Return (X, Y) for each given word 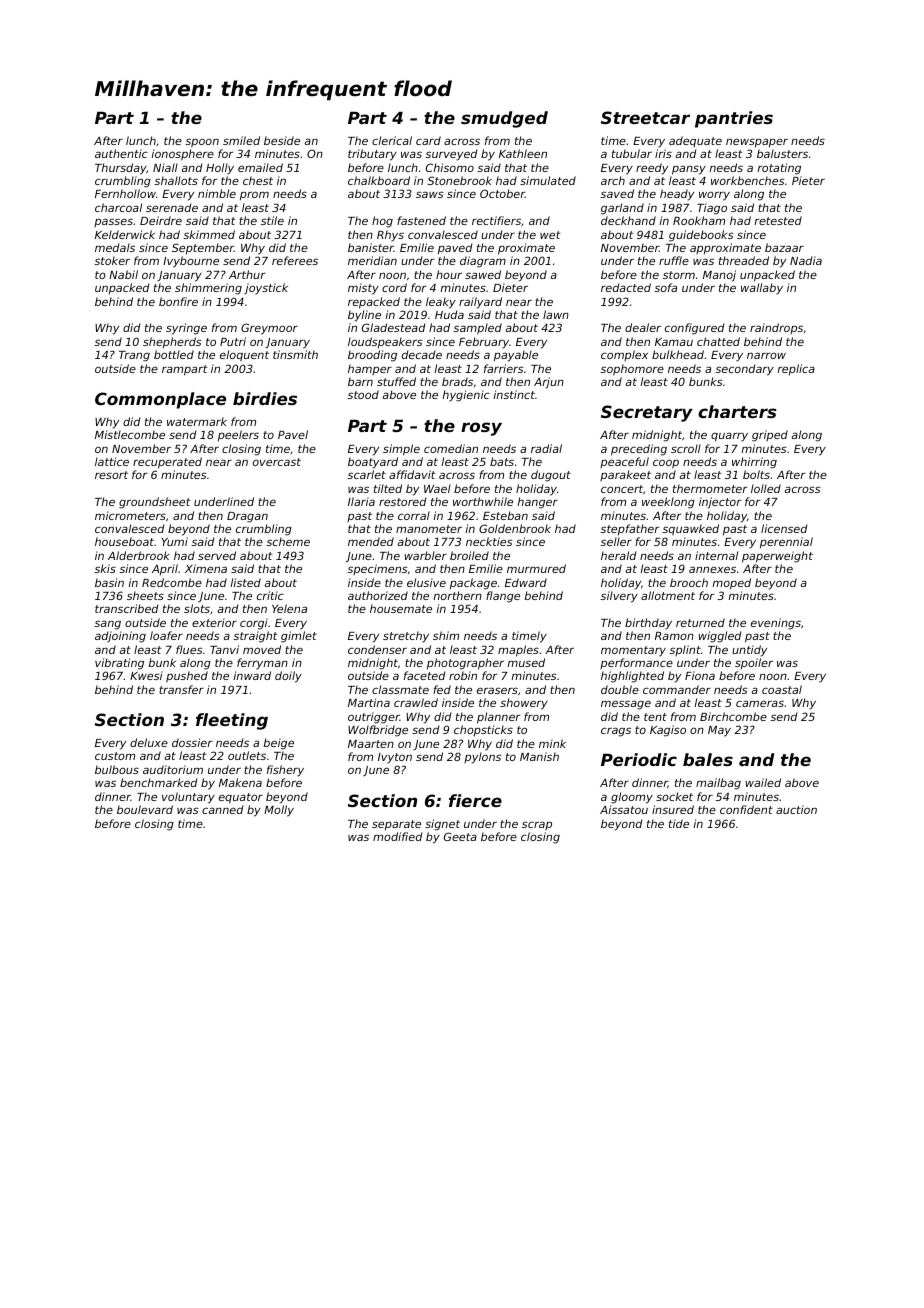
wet (550, 235)
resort (111, 475)
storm (679, 275)
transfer (181, 689)
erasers (497, 690)
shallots (176, 180)
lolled (766, 488)
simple (401, 450)
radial (546, 448)
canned (222, 809)
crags (616, 732)
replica (796, 370)
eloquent (244, 355)
